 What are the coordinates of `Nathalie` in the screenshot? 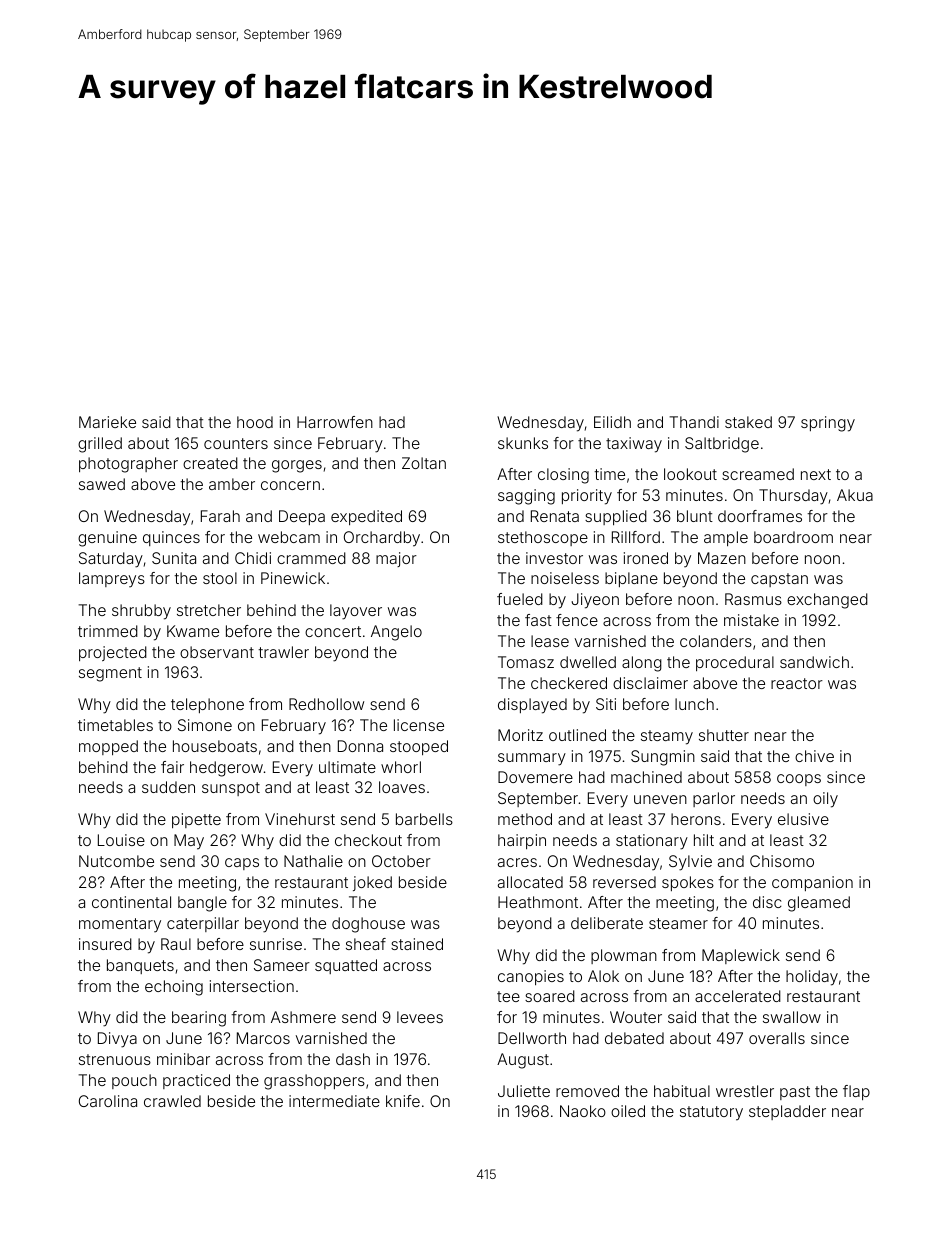 It's located at (313, 861).
